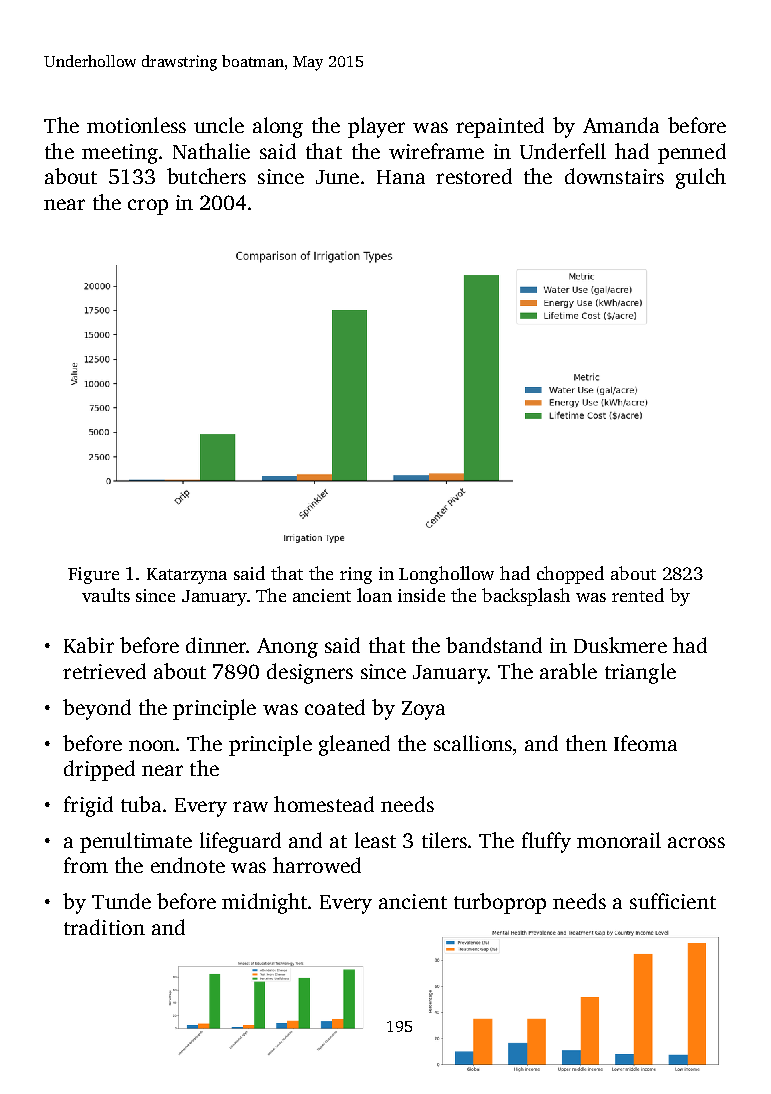 This screenshot has height=1094, width=771. What do you see at coordinates (187, 576) in the screenshot?
I see `Katarzyna` at bounding box center [187, 576].
